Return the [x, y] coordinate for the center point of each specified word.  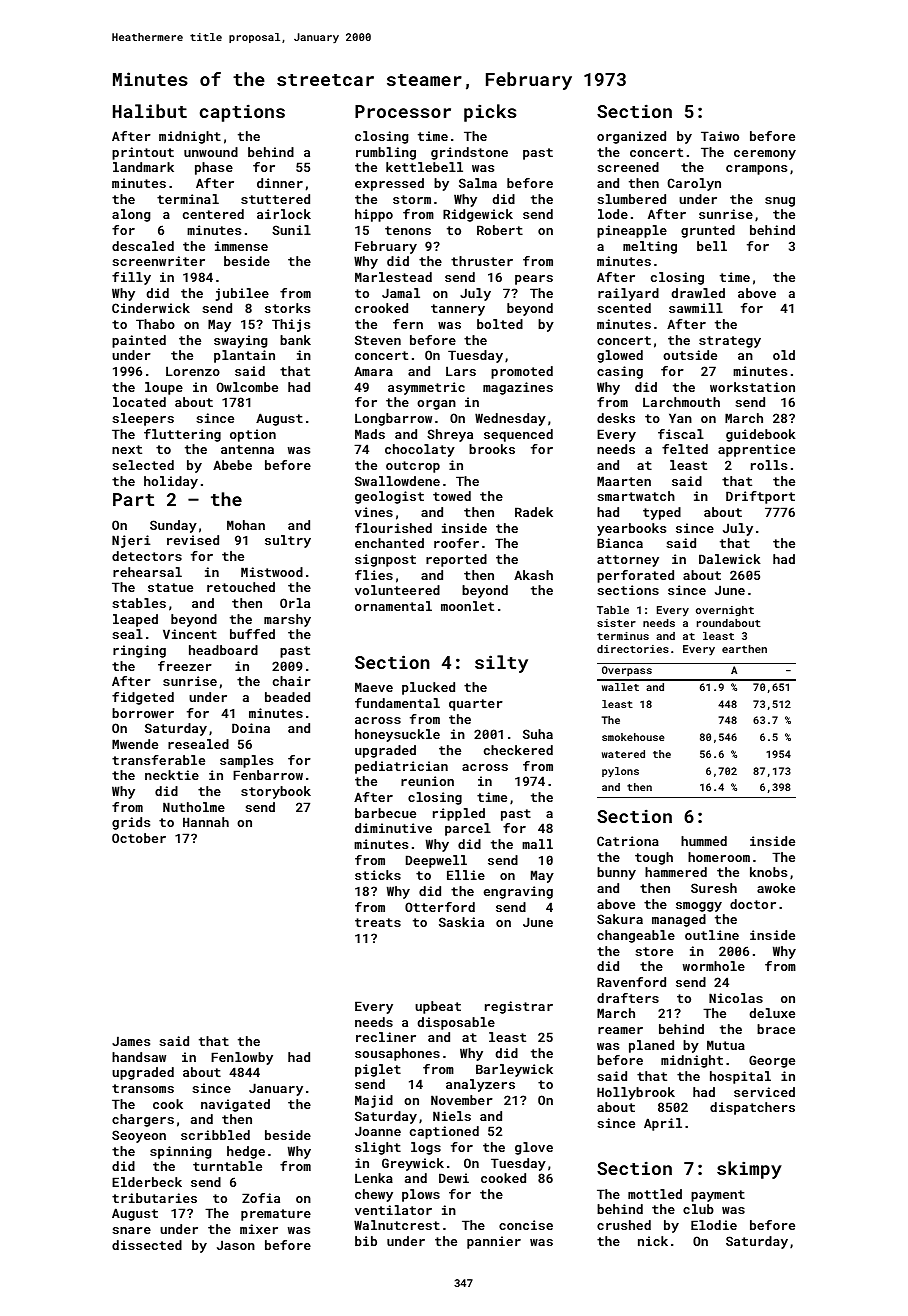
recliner [386, 1037]
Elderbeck [147, 1182]
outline [712, 935]
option [253, 435]
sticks [378, 875]
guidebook [761, 435]
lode [613, 214]
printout [143, 153]
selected [143, 465]
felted [685, 449]
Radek [534, 512]
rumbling [386, 153]
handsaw [139, 1057]
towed [452, 496]
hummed [704, 841]
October [139, 838]
